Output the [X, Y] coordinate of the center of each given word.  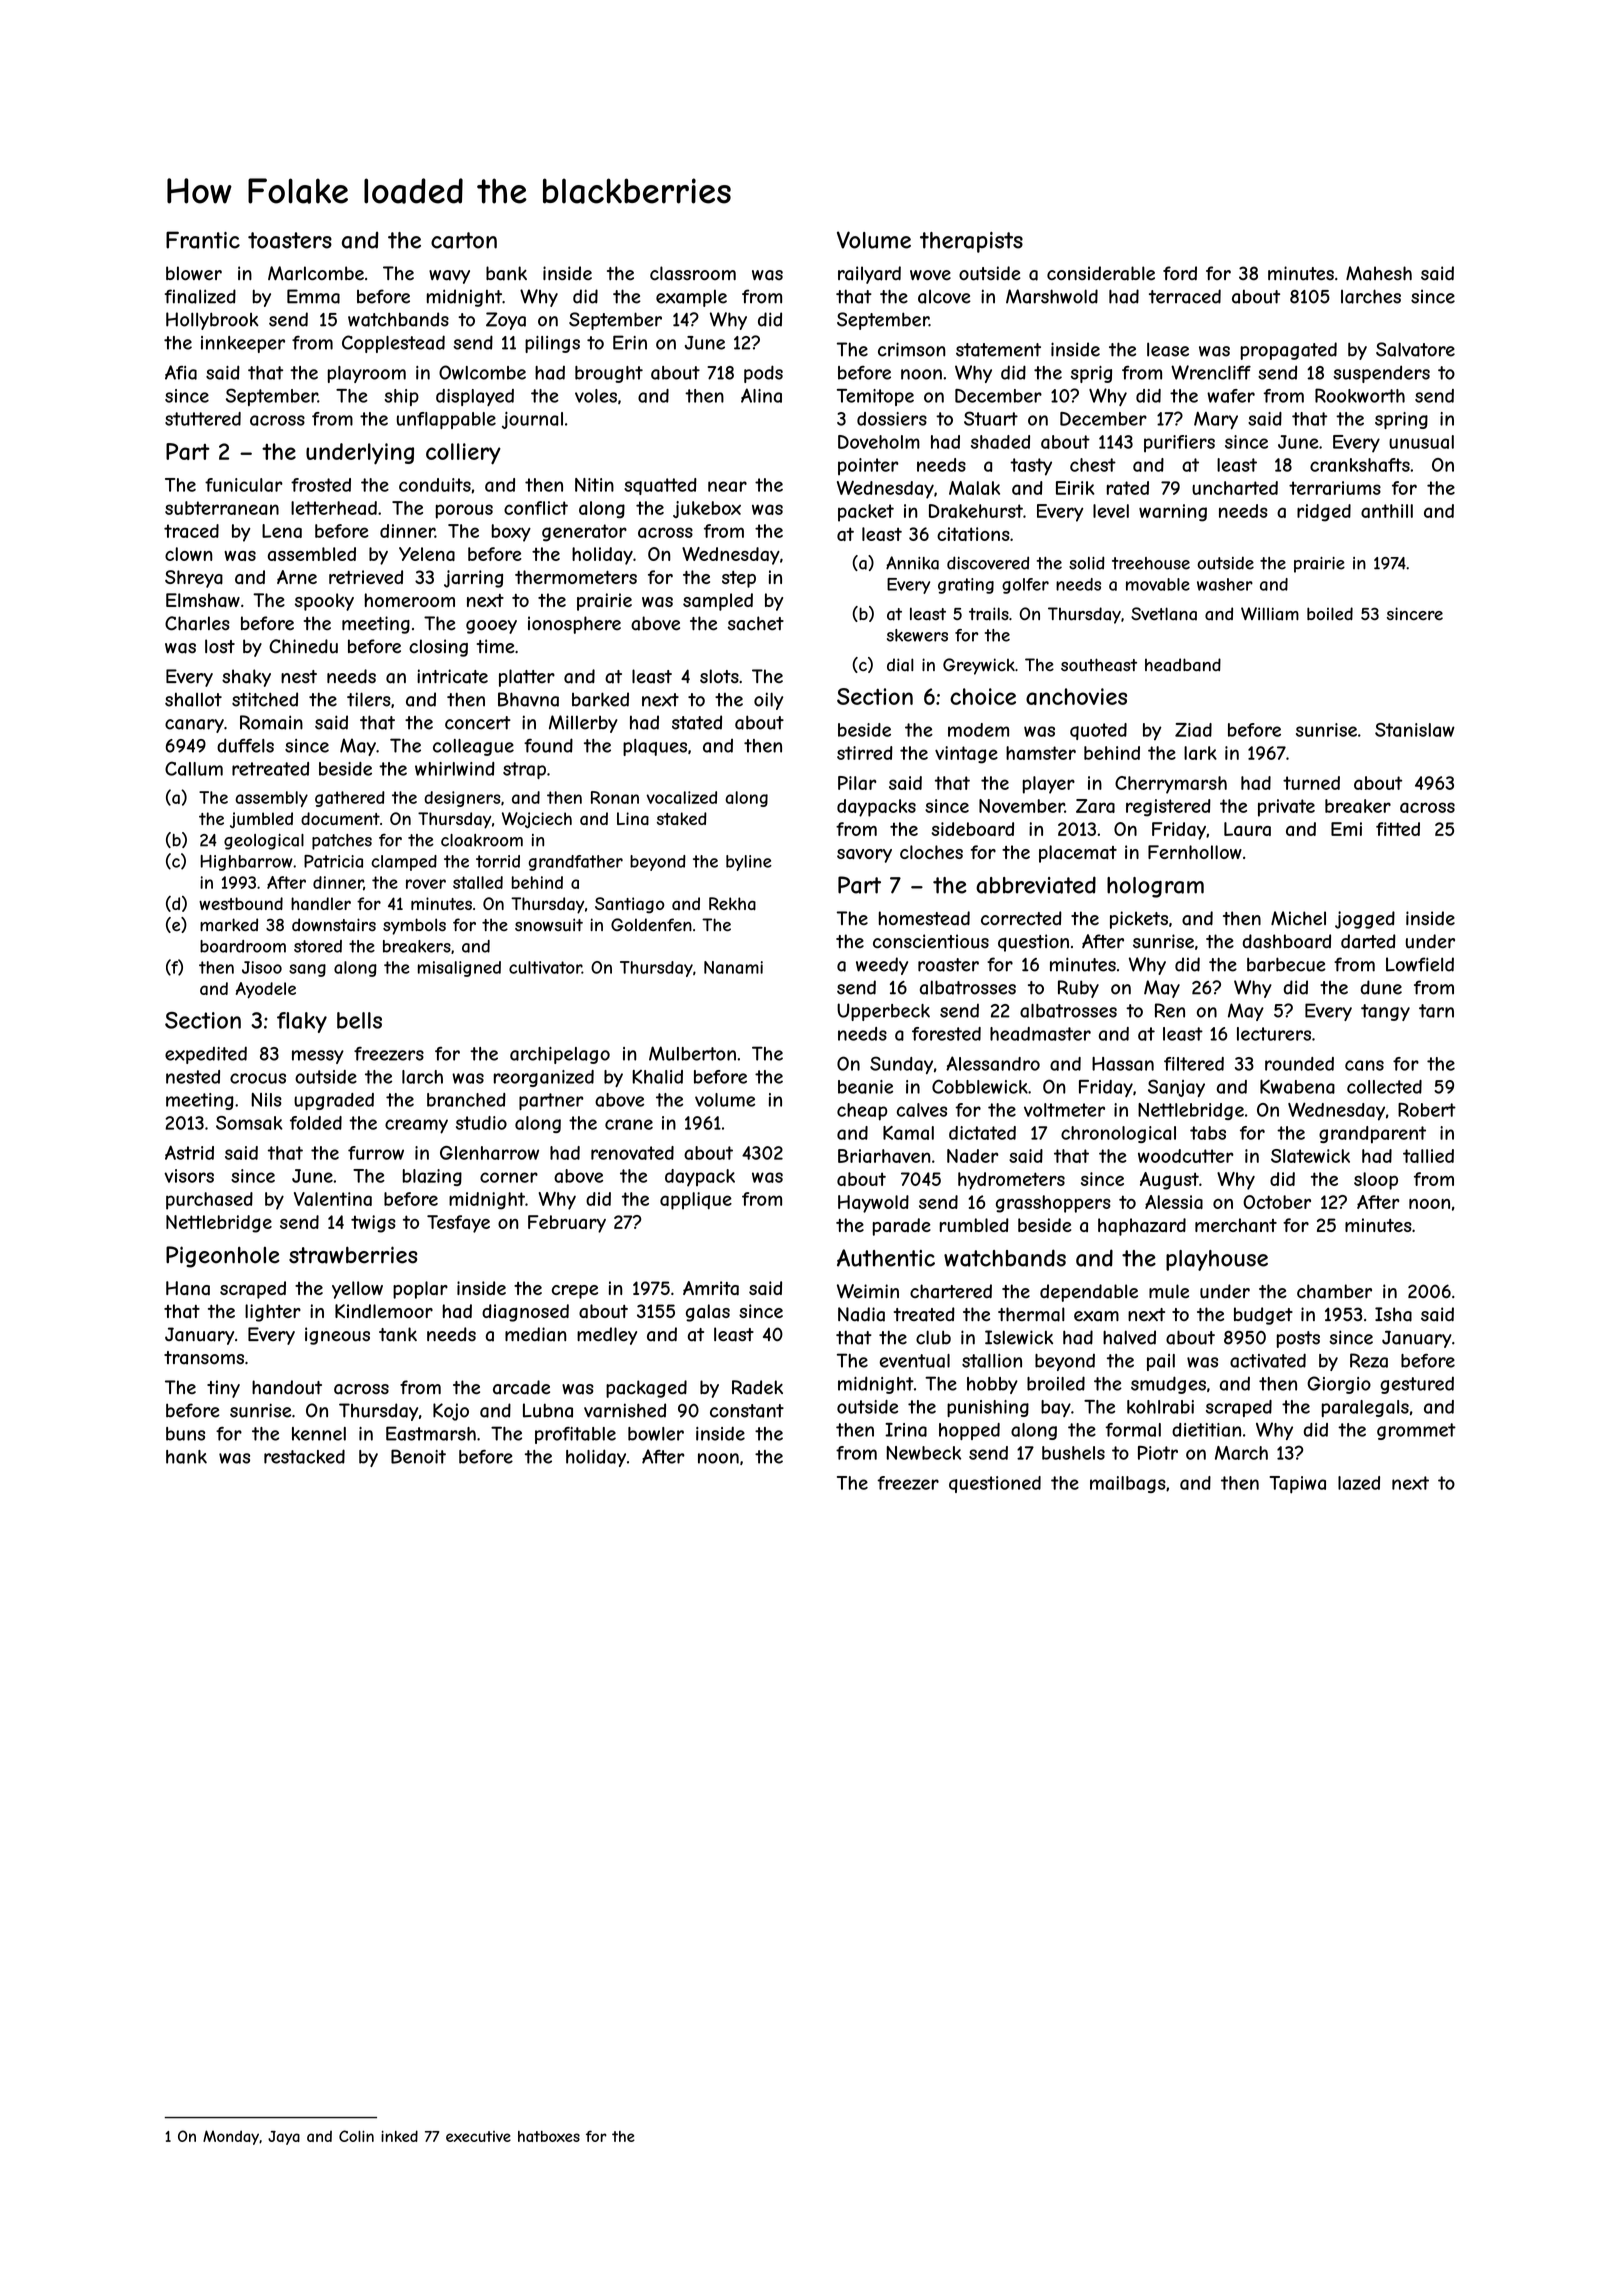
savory [864, 856]
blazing [432, 1177]
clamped [404, 863]
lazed [1359, 1483]
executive [478, 2136]
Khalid [657, 1077]
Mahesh [1379, 273]
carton [464, 240]
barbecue [1286, 964]
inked [399, 2136]
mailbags [1128, 1484]
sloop [1376, 1181]
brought [609, 374]
